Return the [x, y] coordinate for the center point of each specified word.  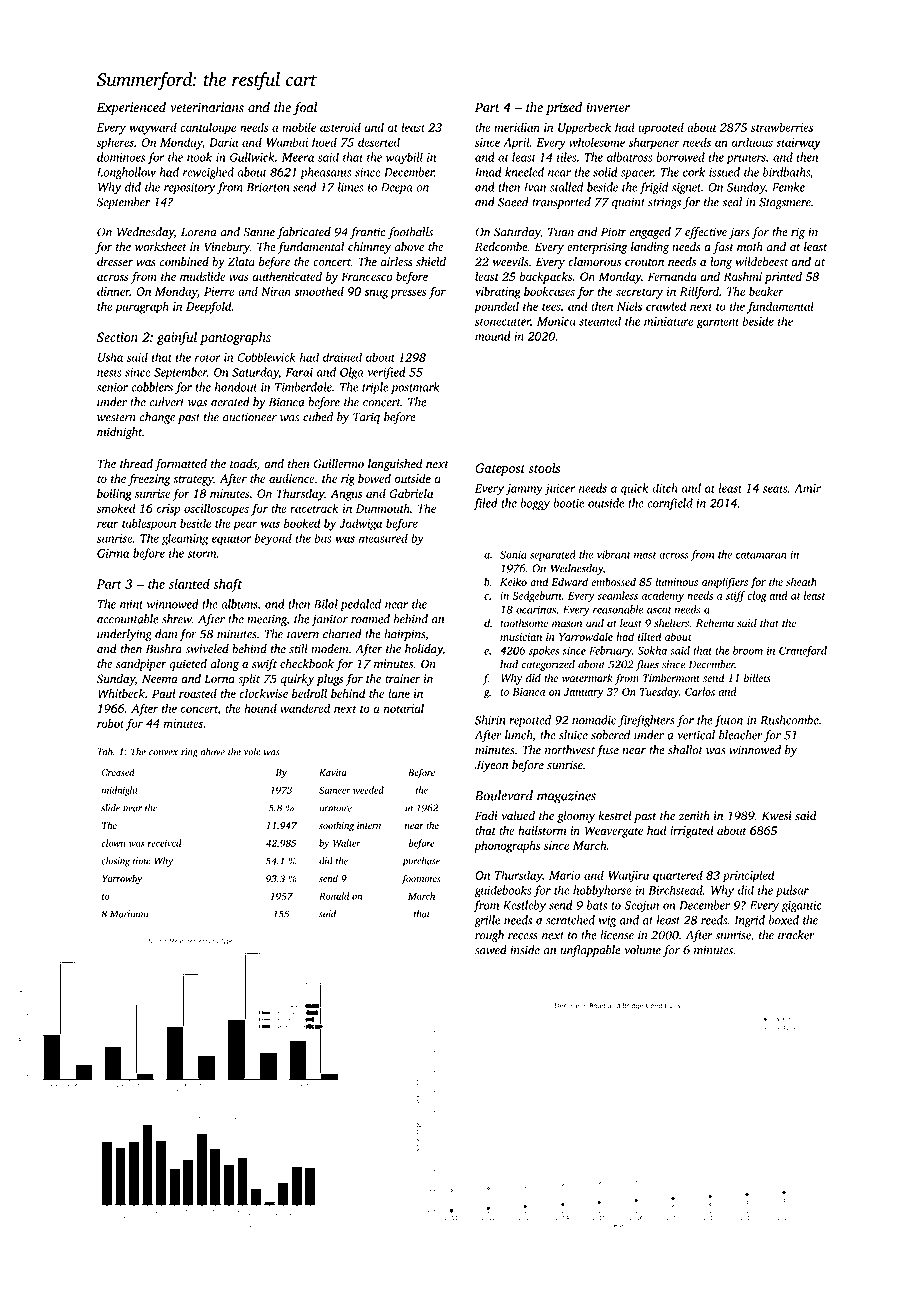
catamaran [761, 555]
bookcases [549, 291]
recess [523, 936]
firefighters [646, 721]
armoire [335, 808]
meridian [517, 127]
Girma [113, 553]
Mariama [129, 914]
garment [717, 323]
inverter [608, 107]
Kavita [332, 772]
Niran [276, 291]
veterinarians [207, 107]
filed [485, 504]
